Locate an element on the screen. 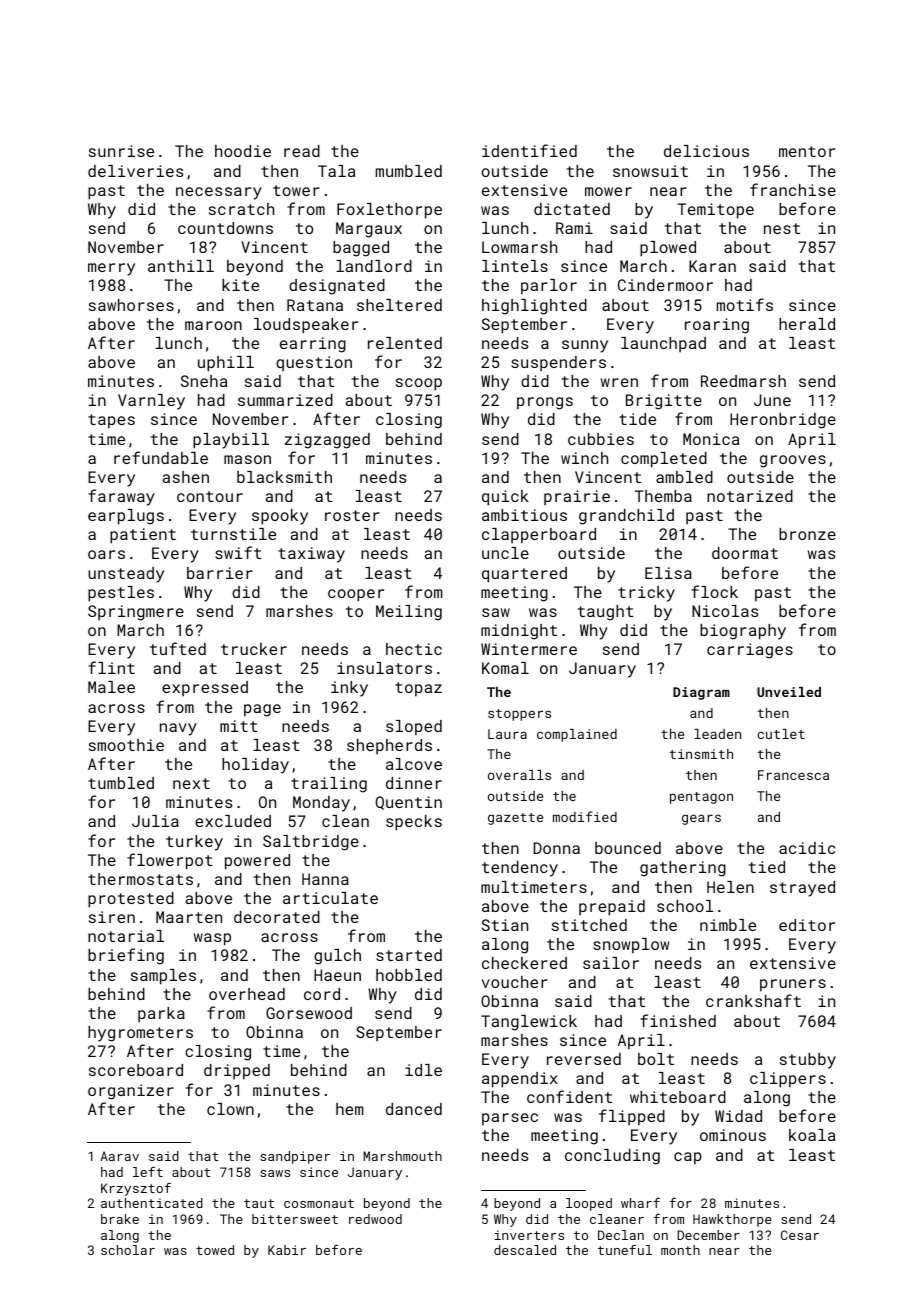 The width and height of the screenshot is (924, 1314). Lowmarsh is located at coordinates (519, 247).
